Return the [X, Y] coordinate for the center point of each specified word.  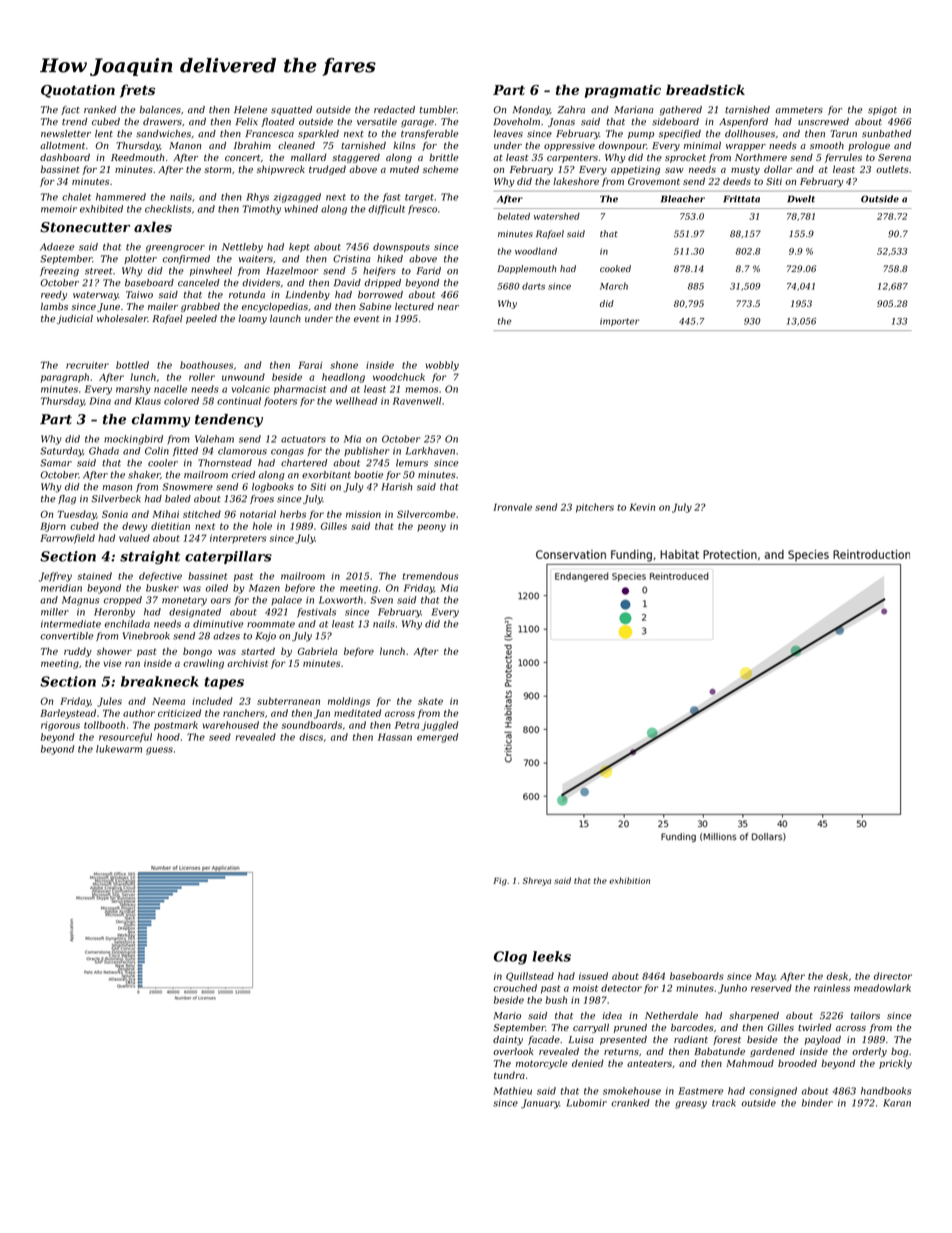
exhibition [629, 880]
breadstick [705, 89]
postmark [176, 726]
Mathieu [512, 1091]
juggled [440, 726]
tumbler [438, 110]
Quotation [78, 91]
